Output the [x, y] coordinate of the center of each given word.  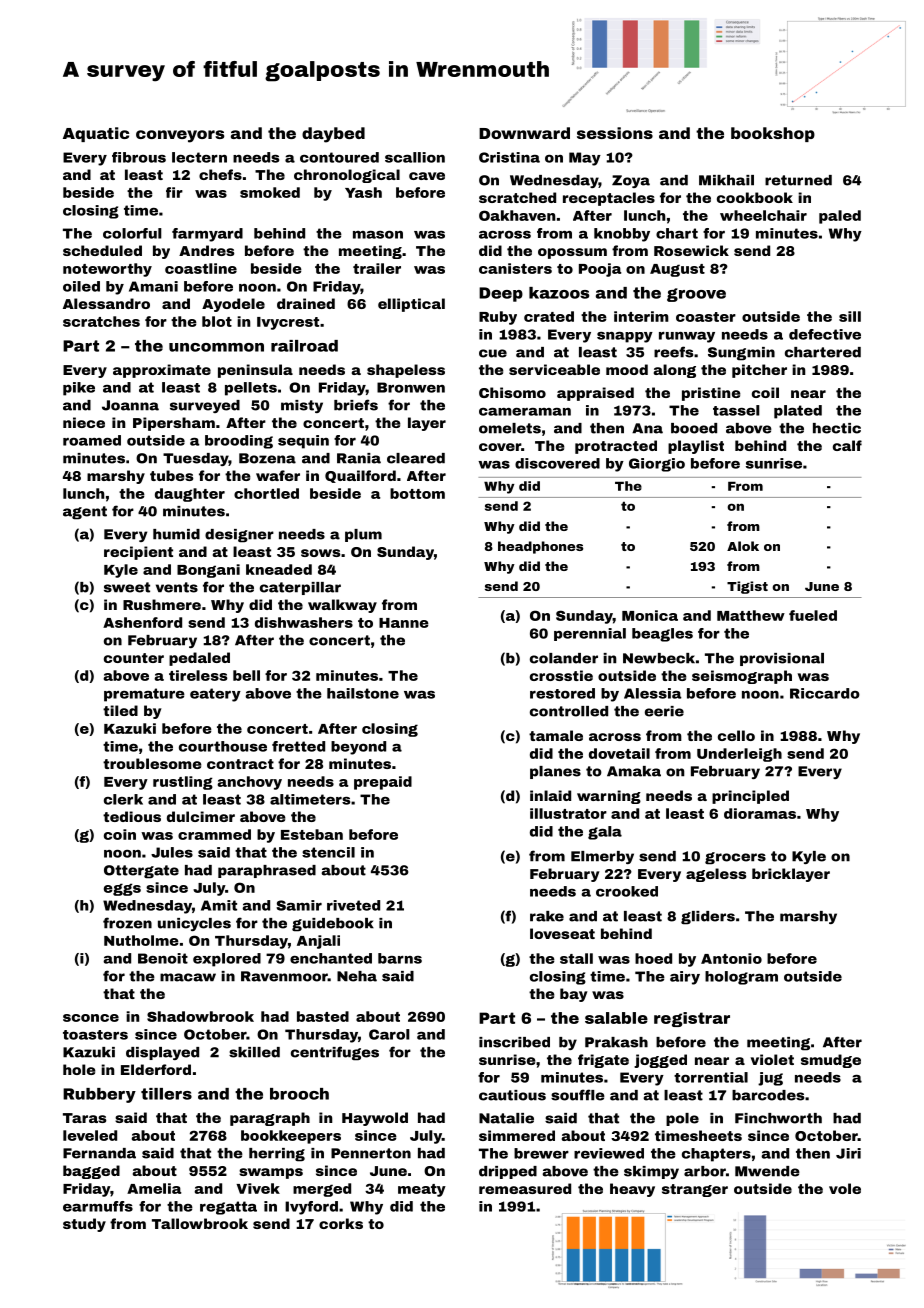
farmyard [207, 235]
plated [798, 412]
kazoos [559, 293]
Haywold [375, 1119]
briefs [356, 405]
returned [798, 180]
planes [555, 772]
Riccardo [825, 693]
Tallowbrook [200, 1223]
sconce [91, 1018]
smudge [831, 1061]
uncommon [216, 347]
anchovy [249, 783]
